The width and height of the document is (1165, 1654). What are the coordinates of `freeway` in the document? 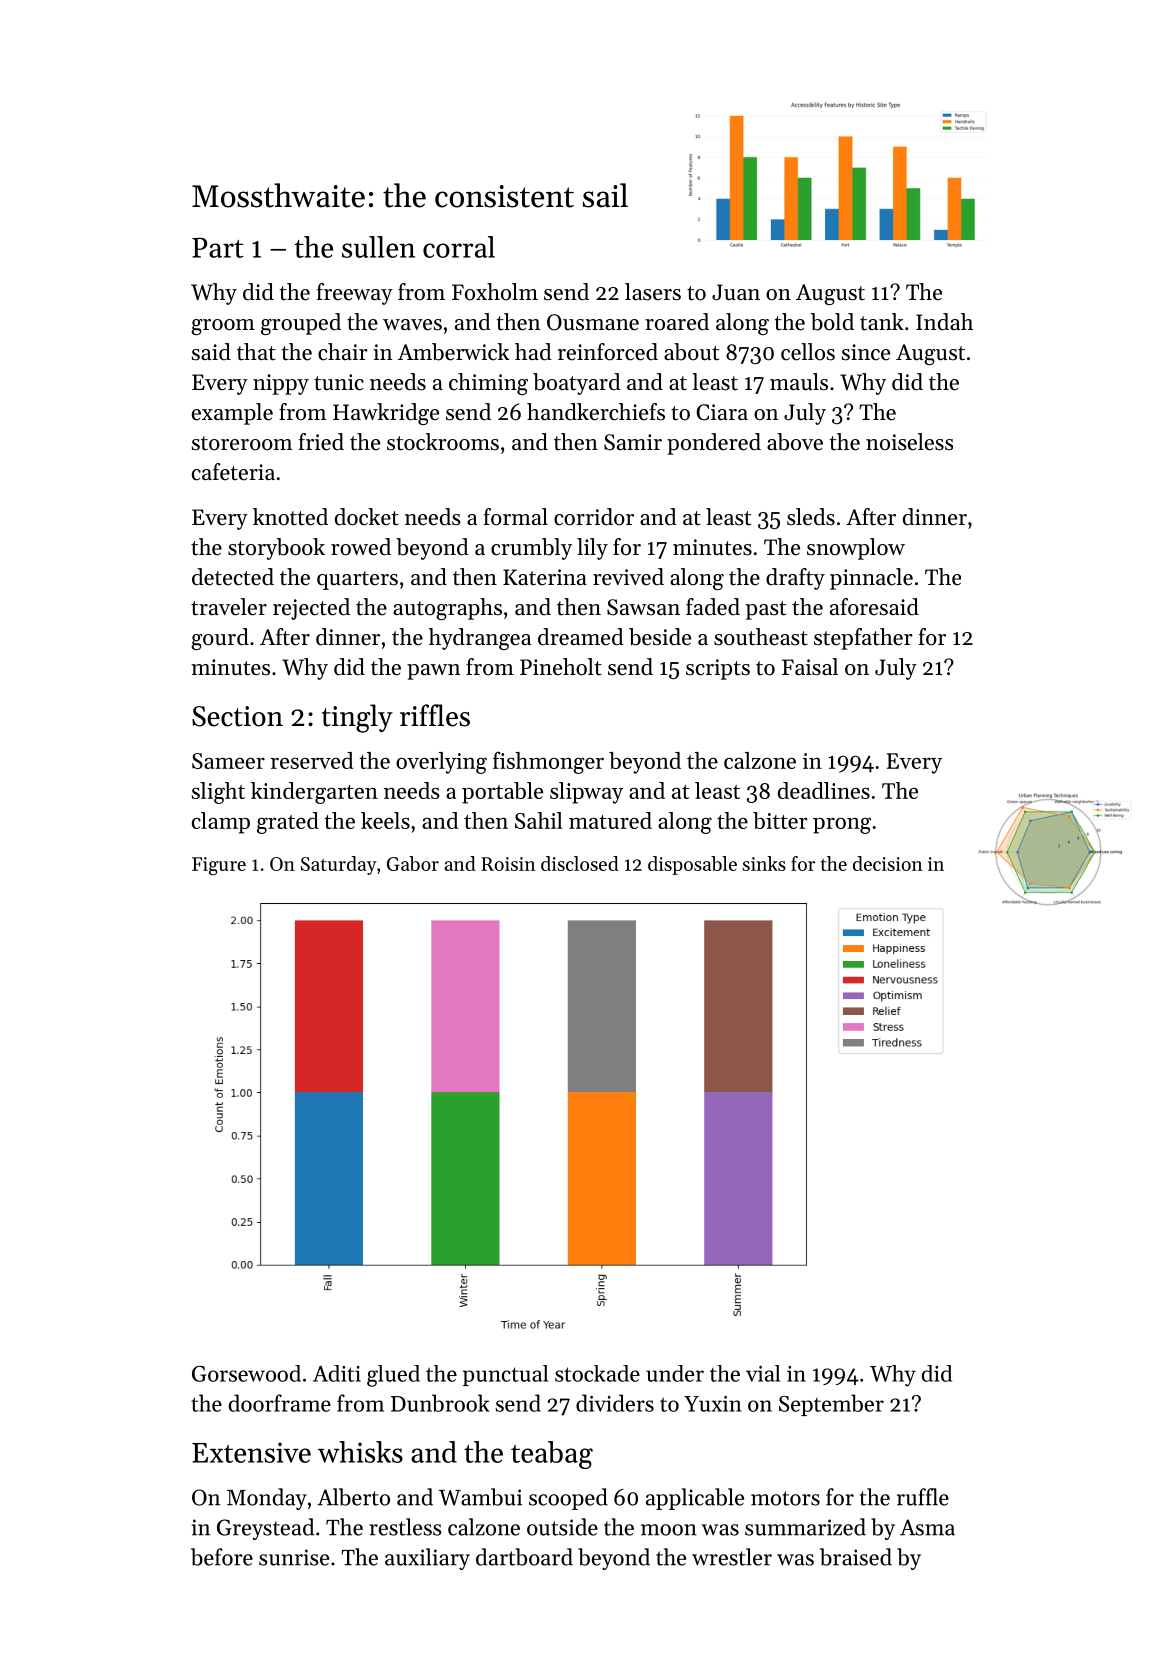 It's located at (355, 294).
